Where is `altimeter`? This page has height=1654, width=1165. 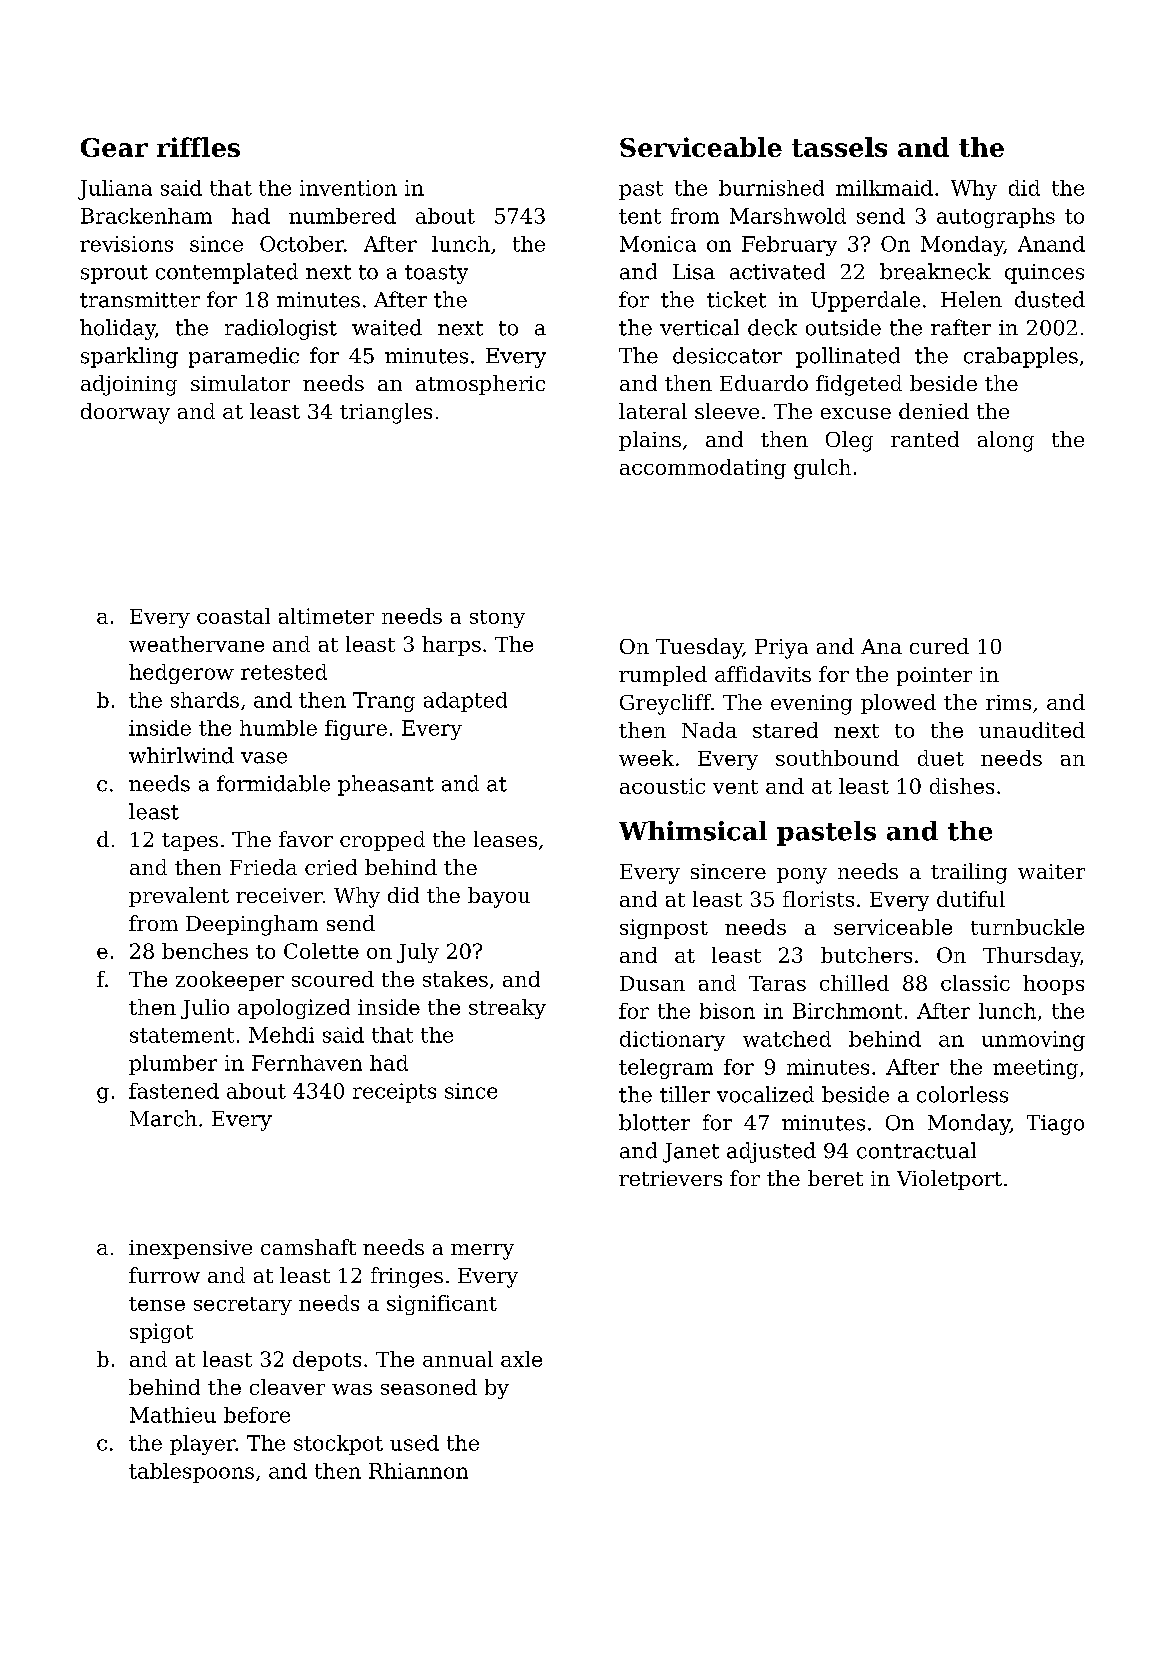
altimeter is located at coordinates (326, 616).
